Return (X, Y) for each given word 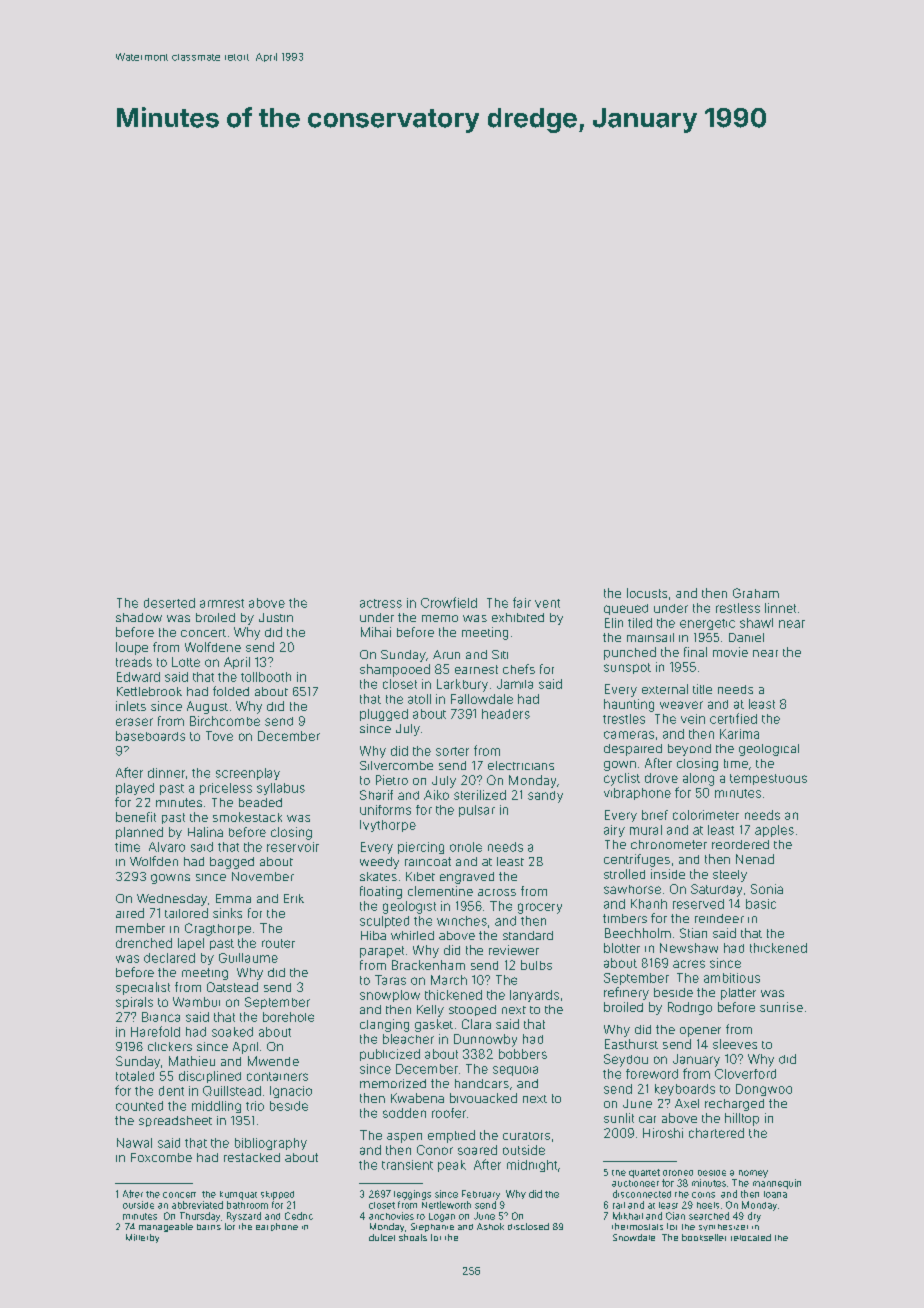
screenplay (248, 774)
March (449, 980)
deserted (169, 603)
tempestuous (768, 779)
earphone (277, 1227)
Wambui (196, 1002)
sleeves (735, 1044)
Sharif (376, 795)
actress (381, 603)
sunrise (781, 1007)
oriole (466, 847)
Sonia (767, 889)
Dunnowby (485, 1040)
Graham (756, 593)
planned (139, 833)
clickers (170, 1046)
